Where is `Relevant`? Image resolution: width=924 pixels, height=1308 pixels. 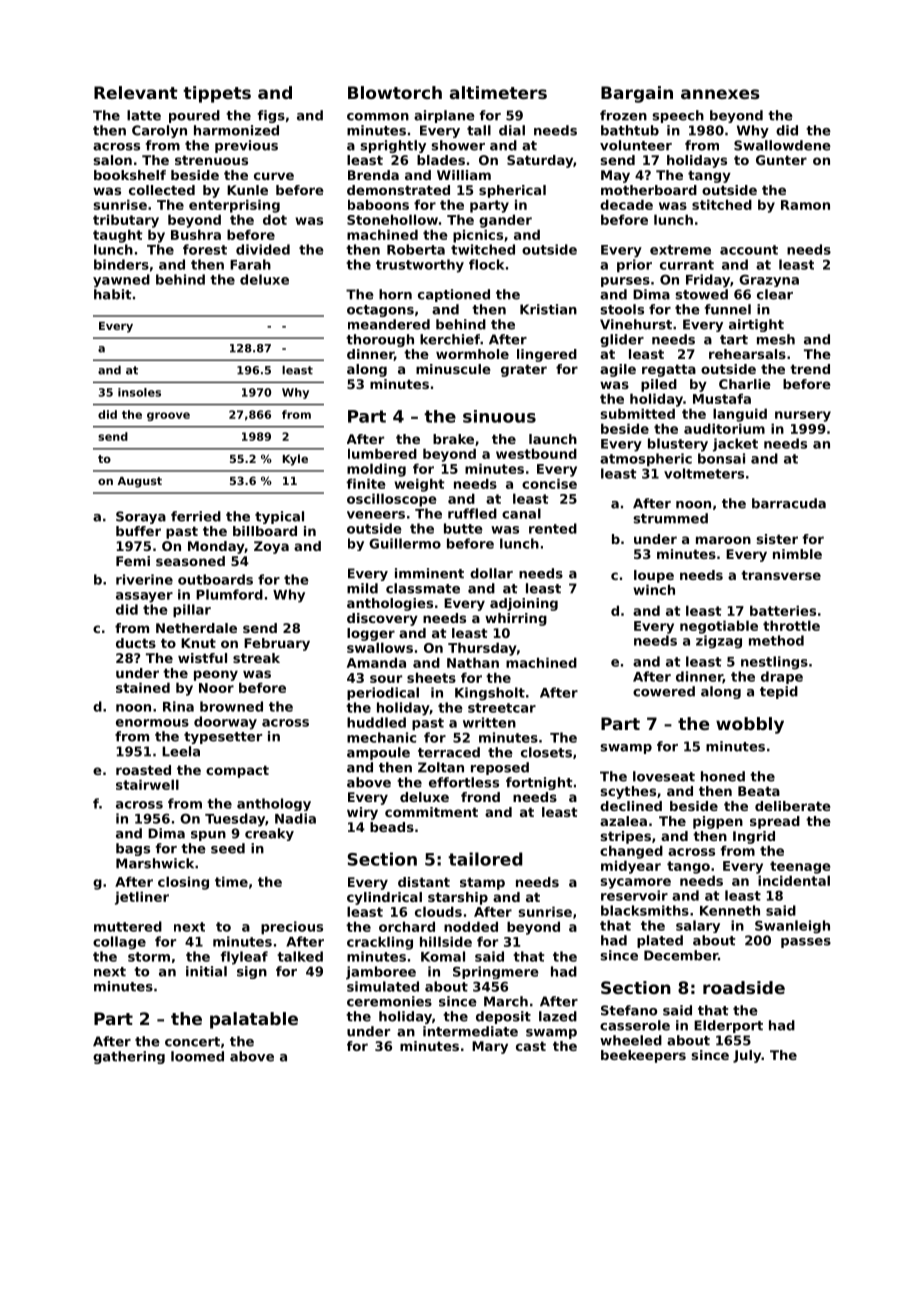 Relevant is located at coordinates (136, 92).
